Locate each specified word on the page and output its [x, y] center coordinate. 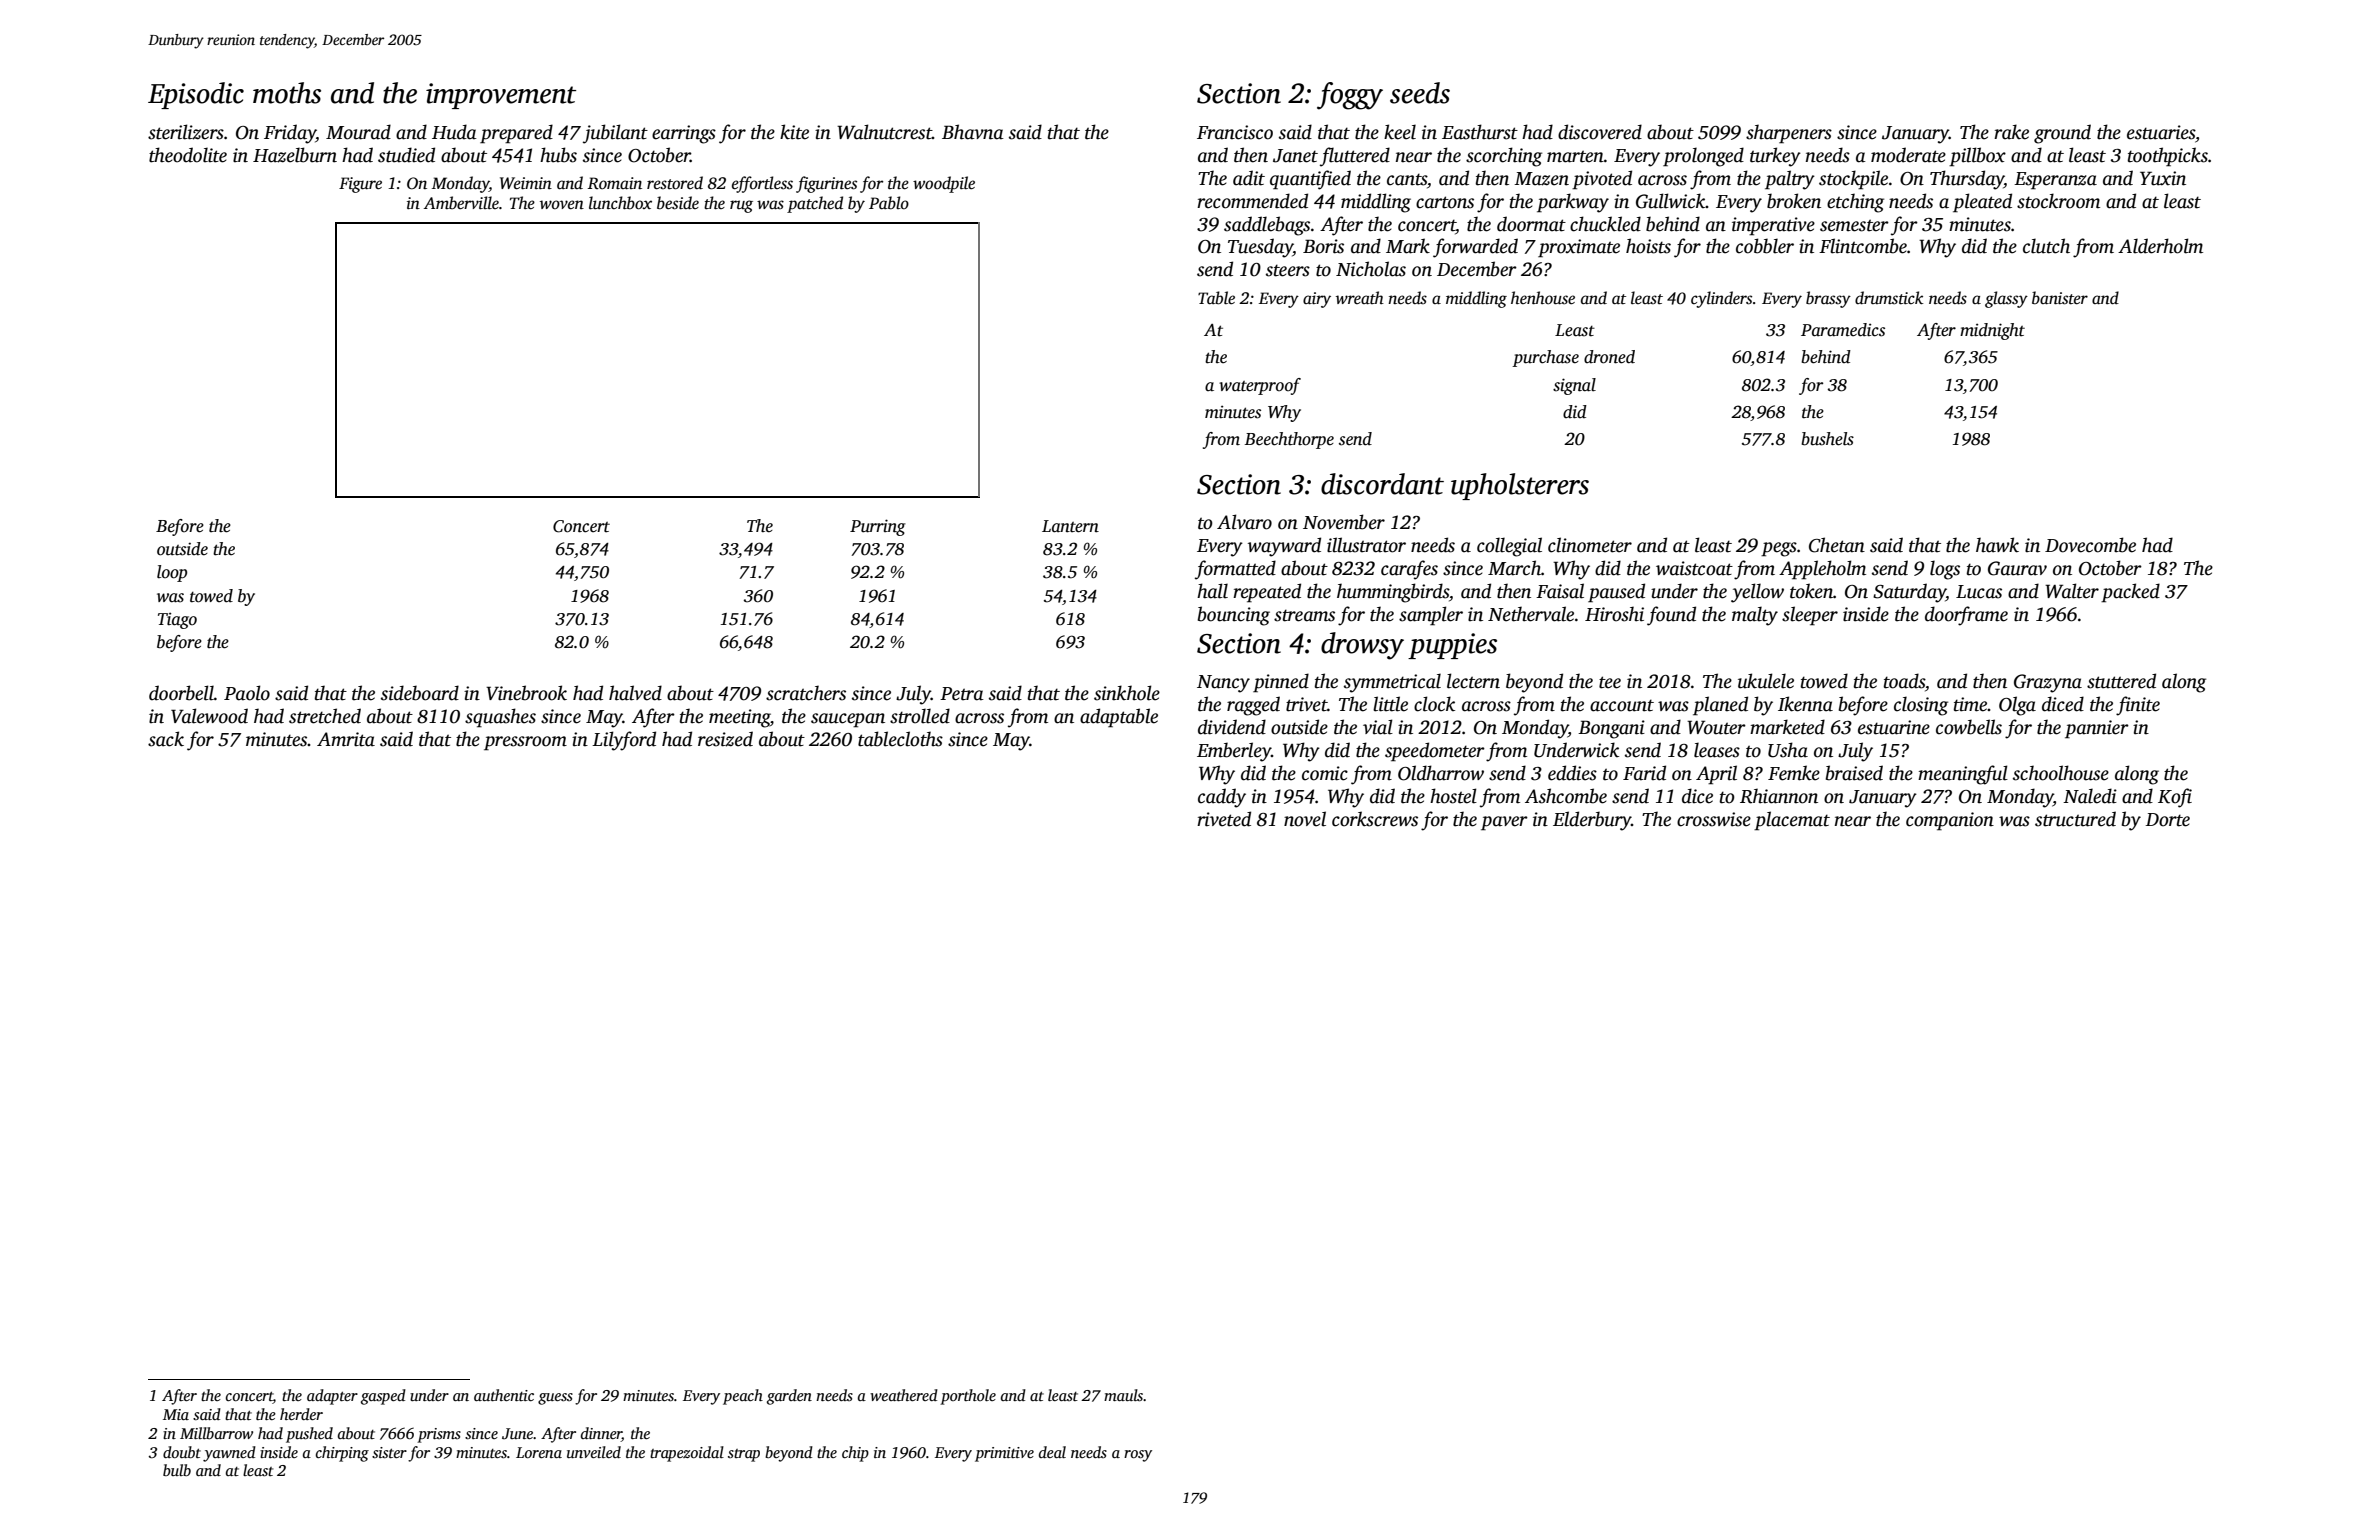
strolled [920, 716]
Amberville [461, 202]
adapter [332, 1397]
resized [725, 739]
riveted [1224, 819]
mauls [1123, 1395]
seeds [1420, 93]
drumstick [1889, 298]
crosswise [1714, 819]
